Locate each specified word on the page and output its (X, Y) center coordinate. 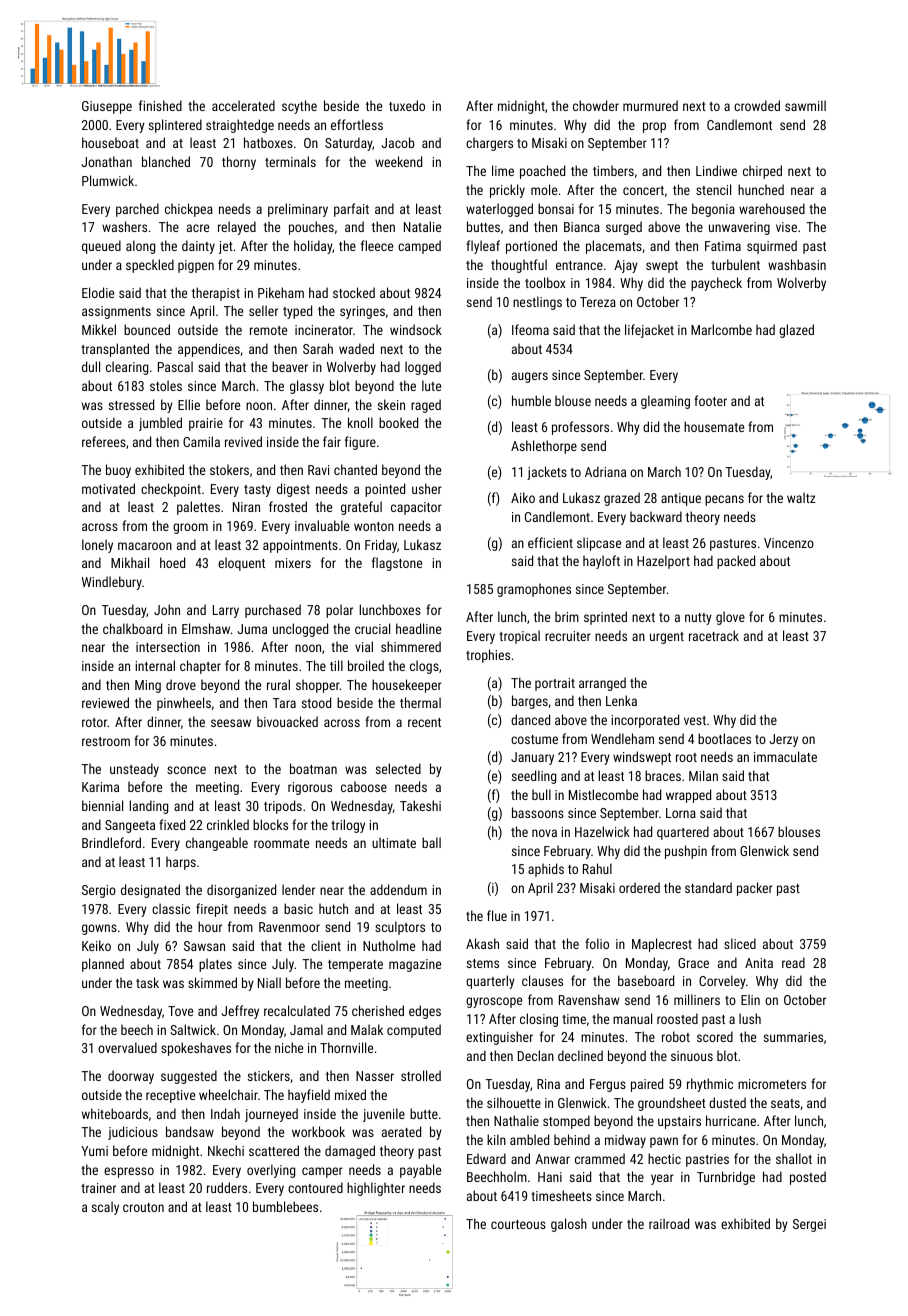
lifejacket (649, 331)
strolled (421, 1075)
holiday (313, 247)
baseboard (646, 980)
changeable (217, 844)
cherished (378, 1010)
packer (755, 889)
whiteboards (115, 1113)
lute (431, 385)
